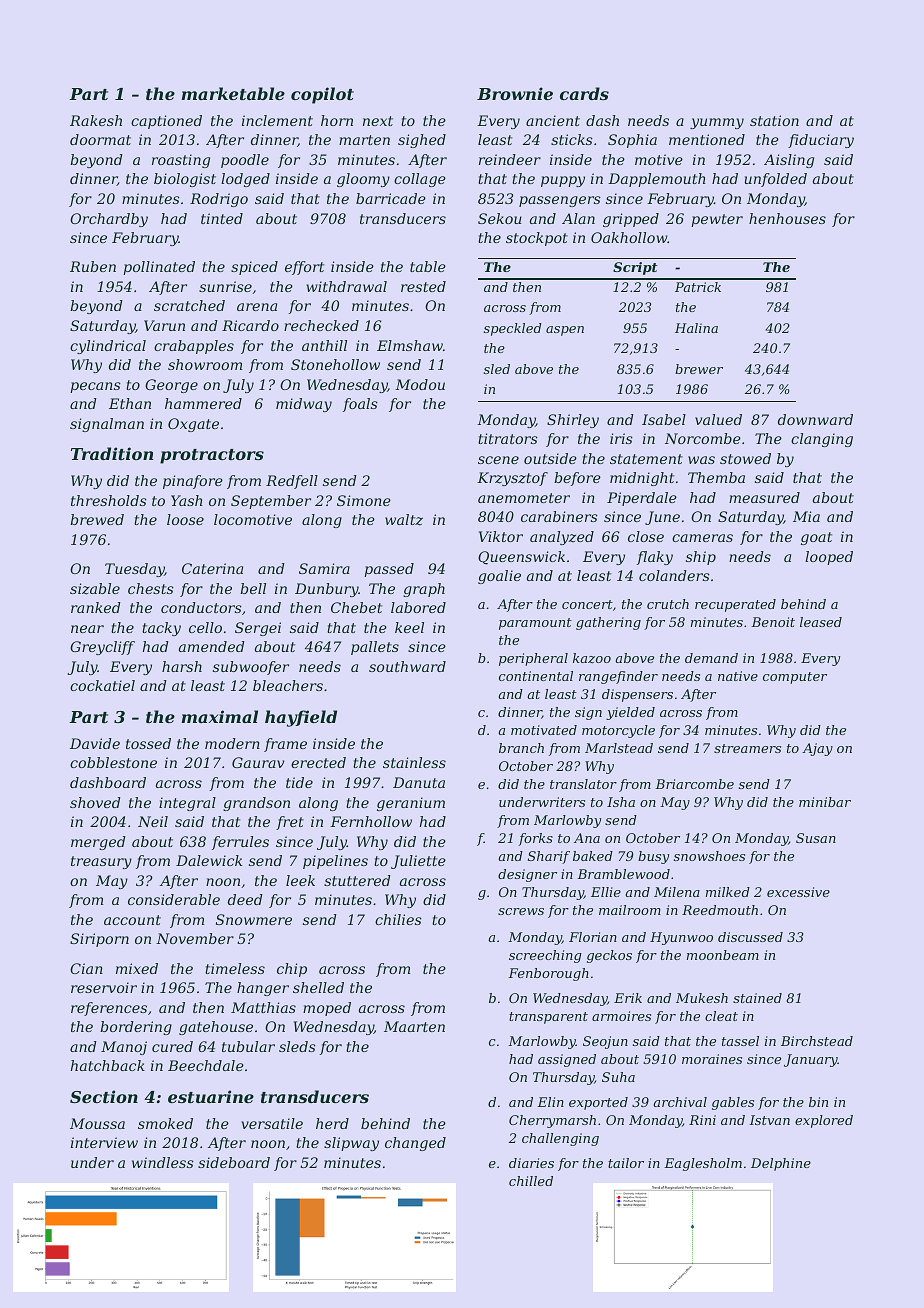 This page has width=924, height=1308. I want to click on deed, so click(245, 899).
